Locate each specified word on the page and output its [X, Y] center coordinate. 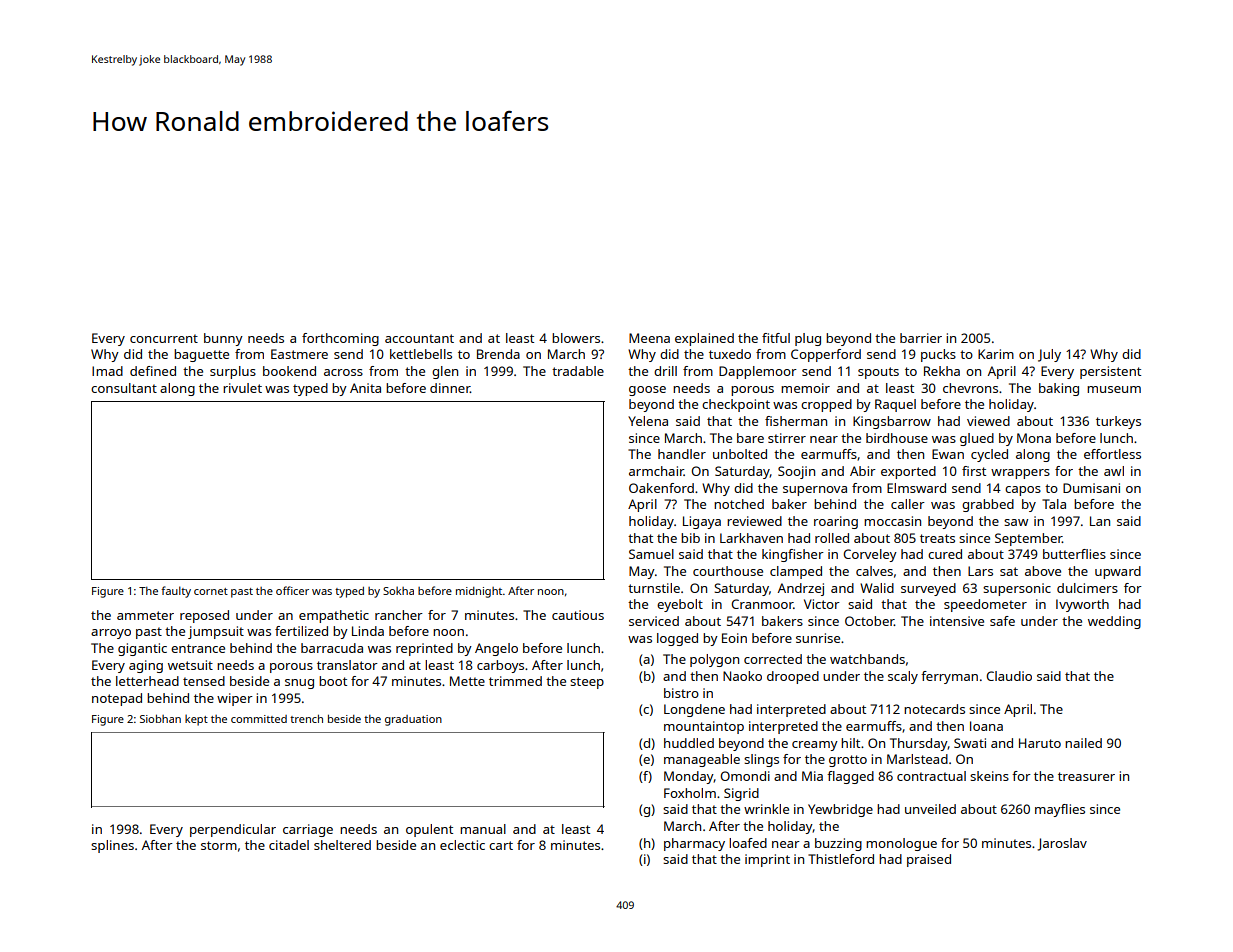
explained [704, 339]
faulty [176, 592]
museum [1114, 389]
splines [112, 846]
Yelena [648, 421]
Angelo [496, 649]
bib [690, 538]
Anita [365, 388]
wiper [235, 699]
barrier [921, 338]
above [1043, 571]
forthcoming [340, 339]
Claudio [1009, 676]
